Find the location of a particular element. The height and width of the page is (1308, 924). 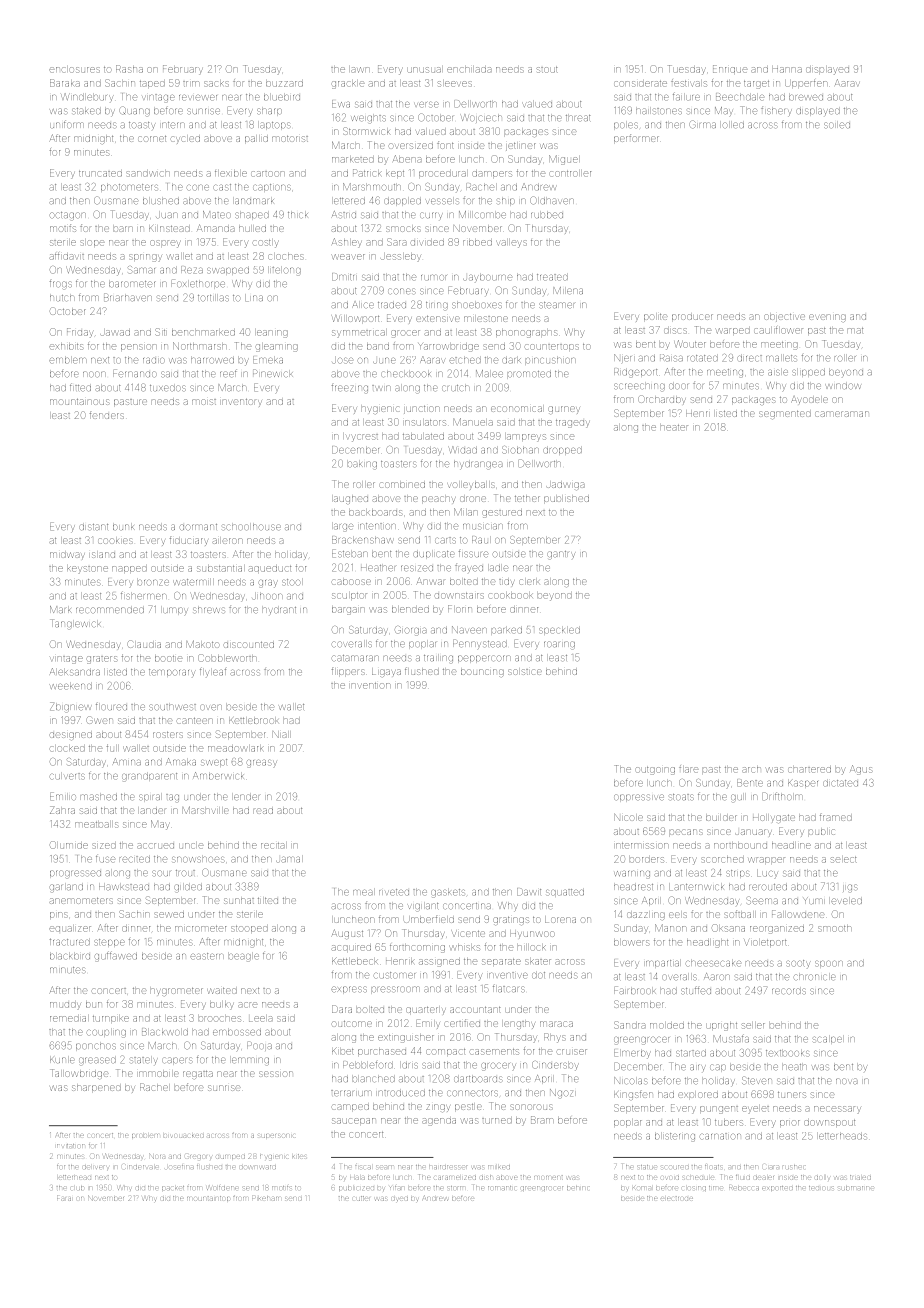

stout is located at coordinates (547, 70).
